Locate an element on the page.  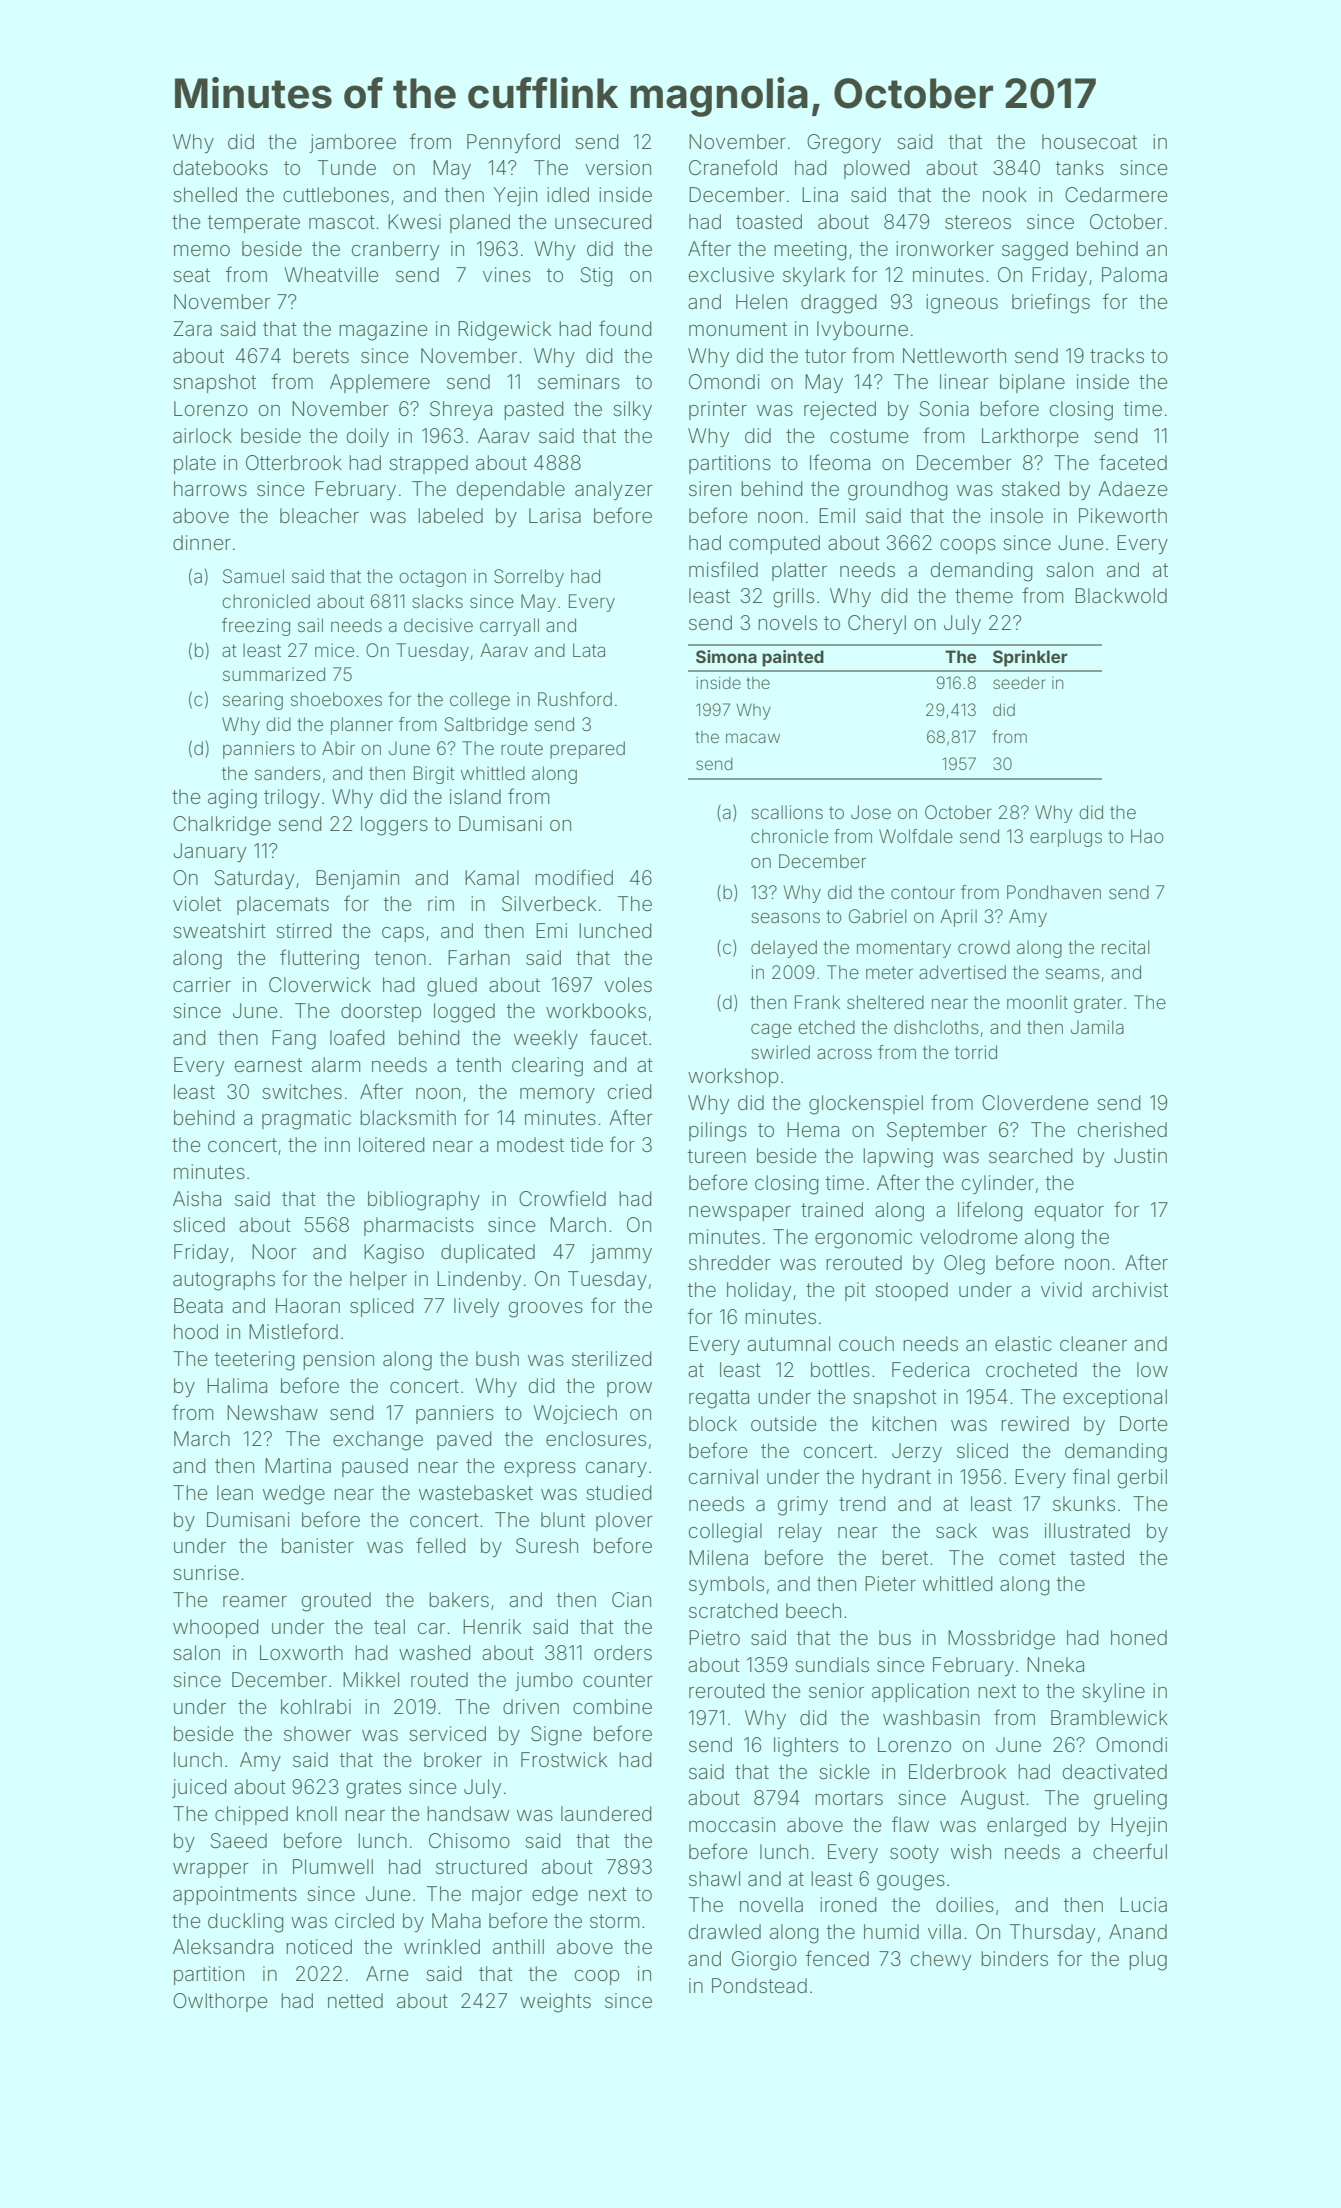
datebooks is located at coordinates (220, 167).
